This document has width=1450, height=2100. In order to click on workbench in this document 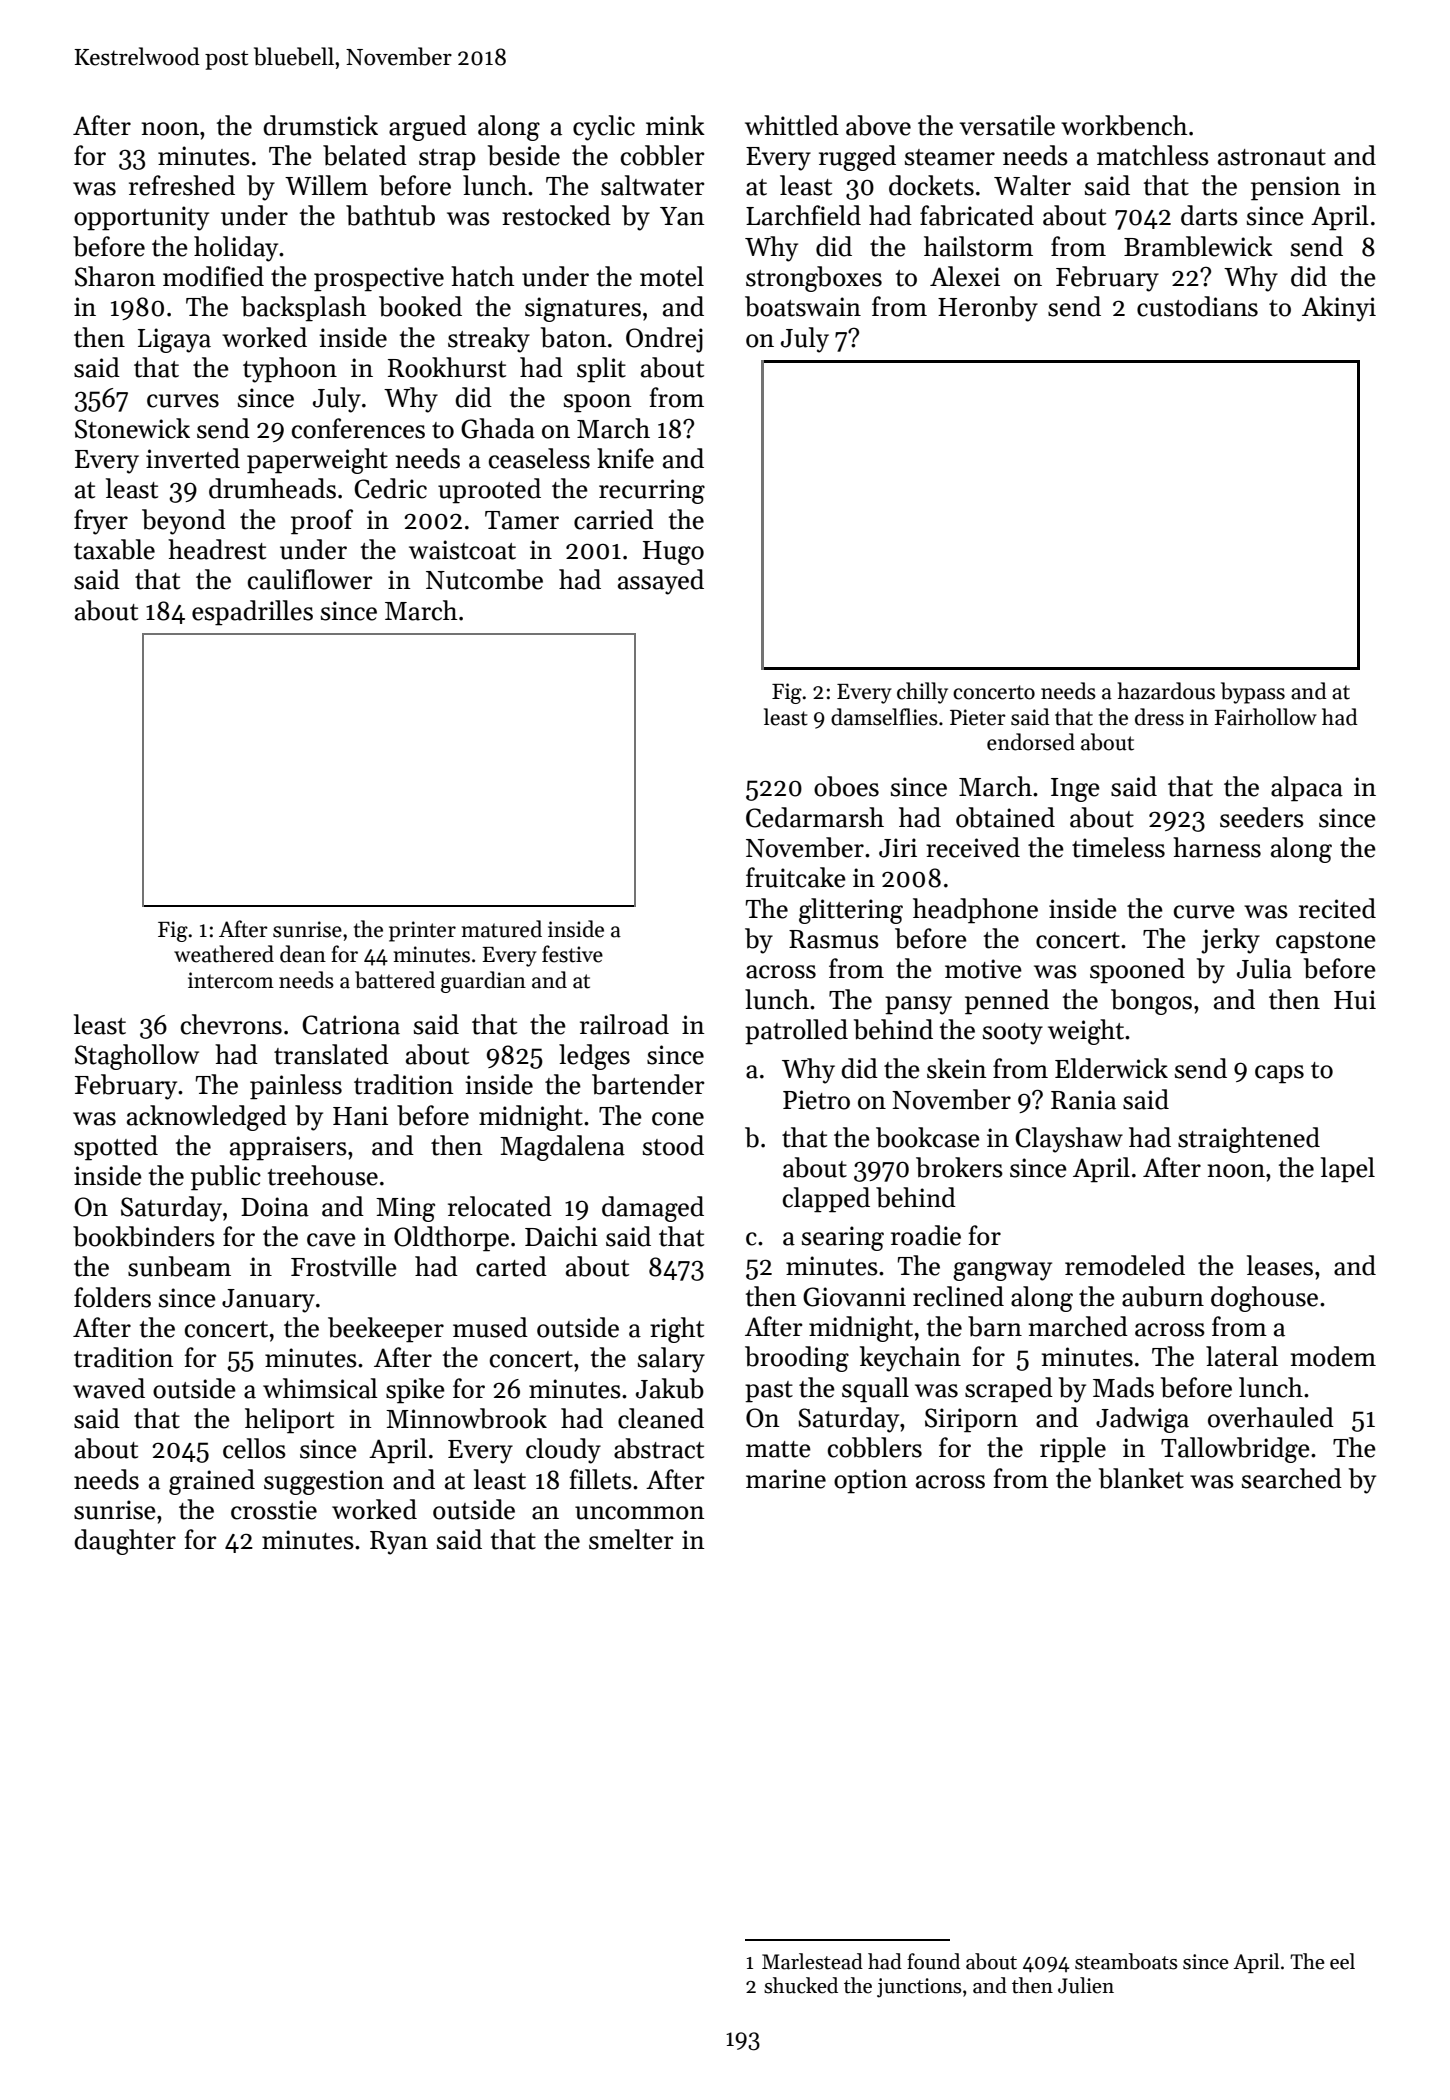, I will do `click(1124, 125)`.
